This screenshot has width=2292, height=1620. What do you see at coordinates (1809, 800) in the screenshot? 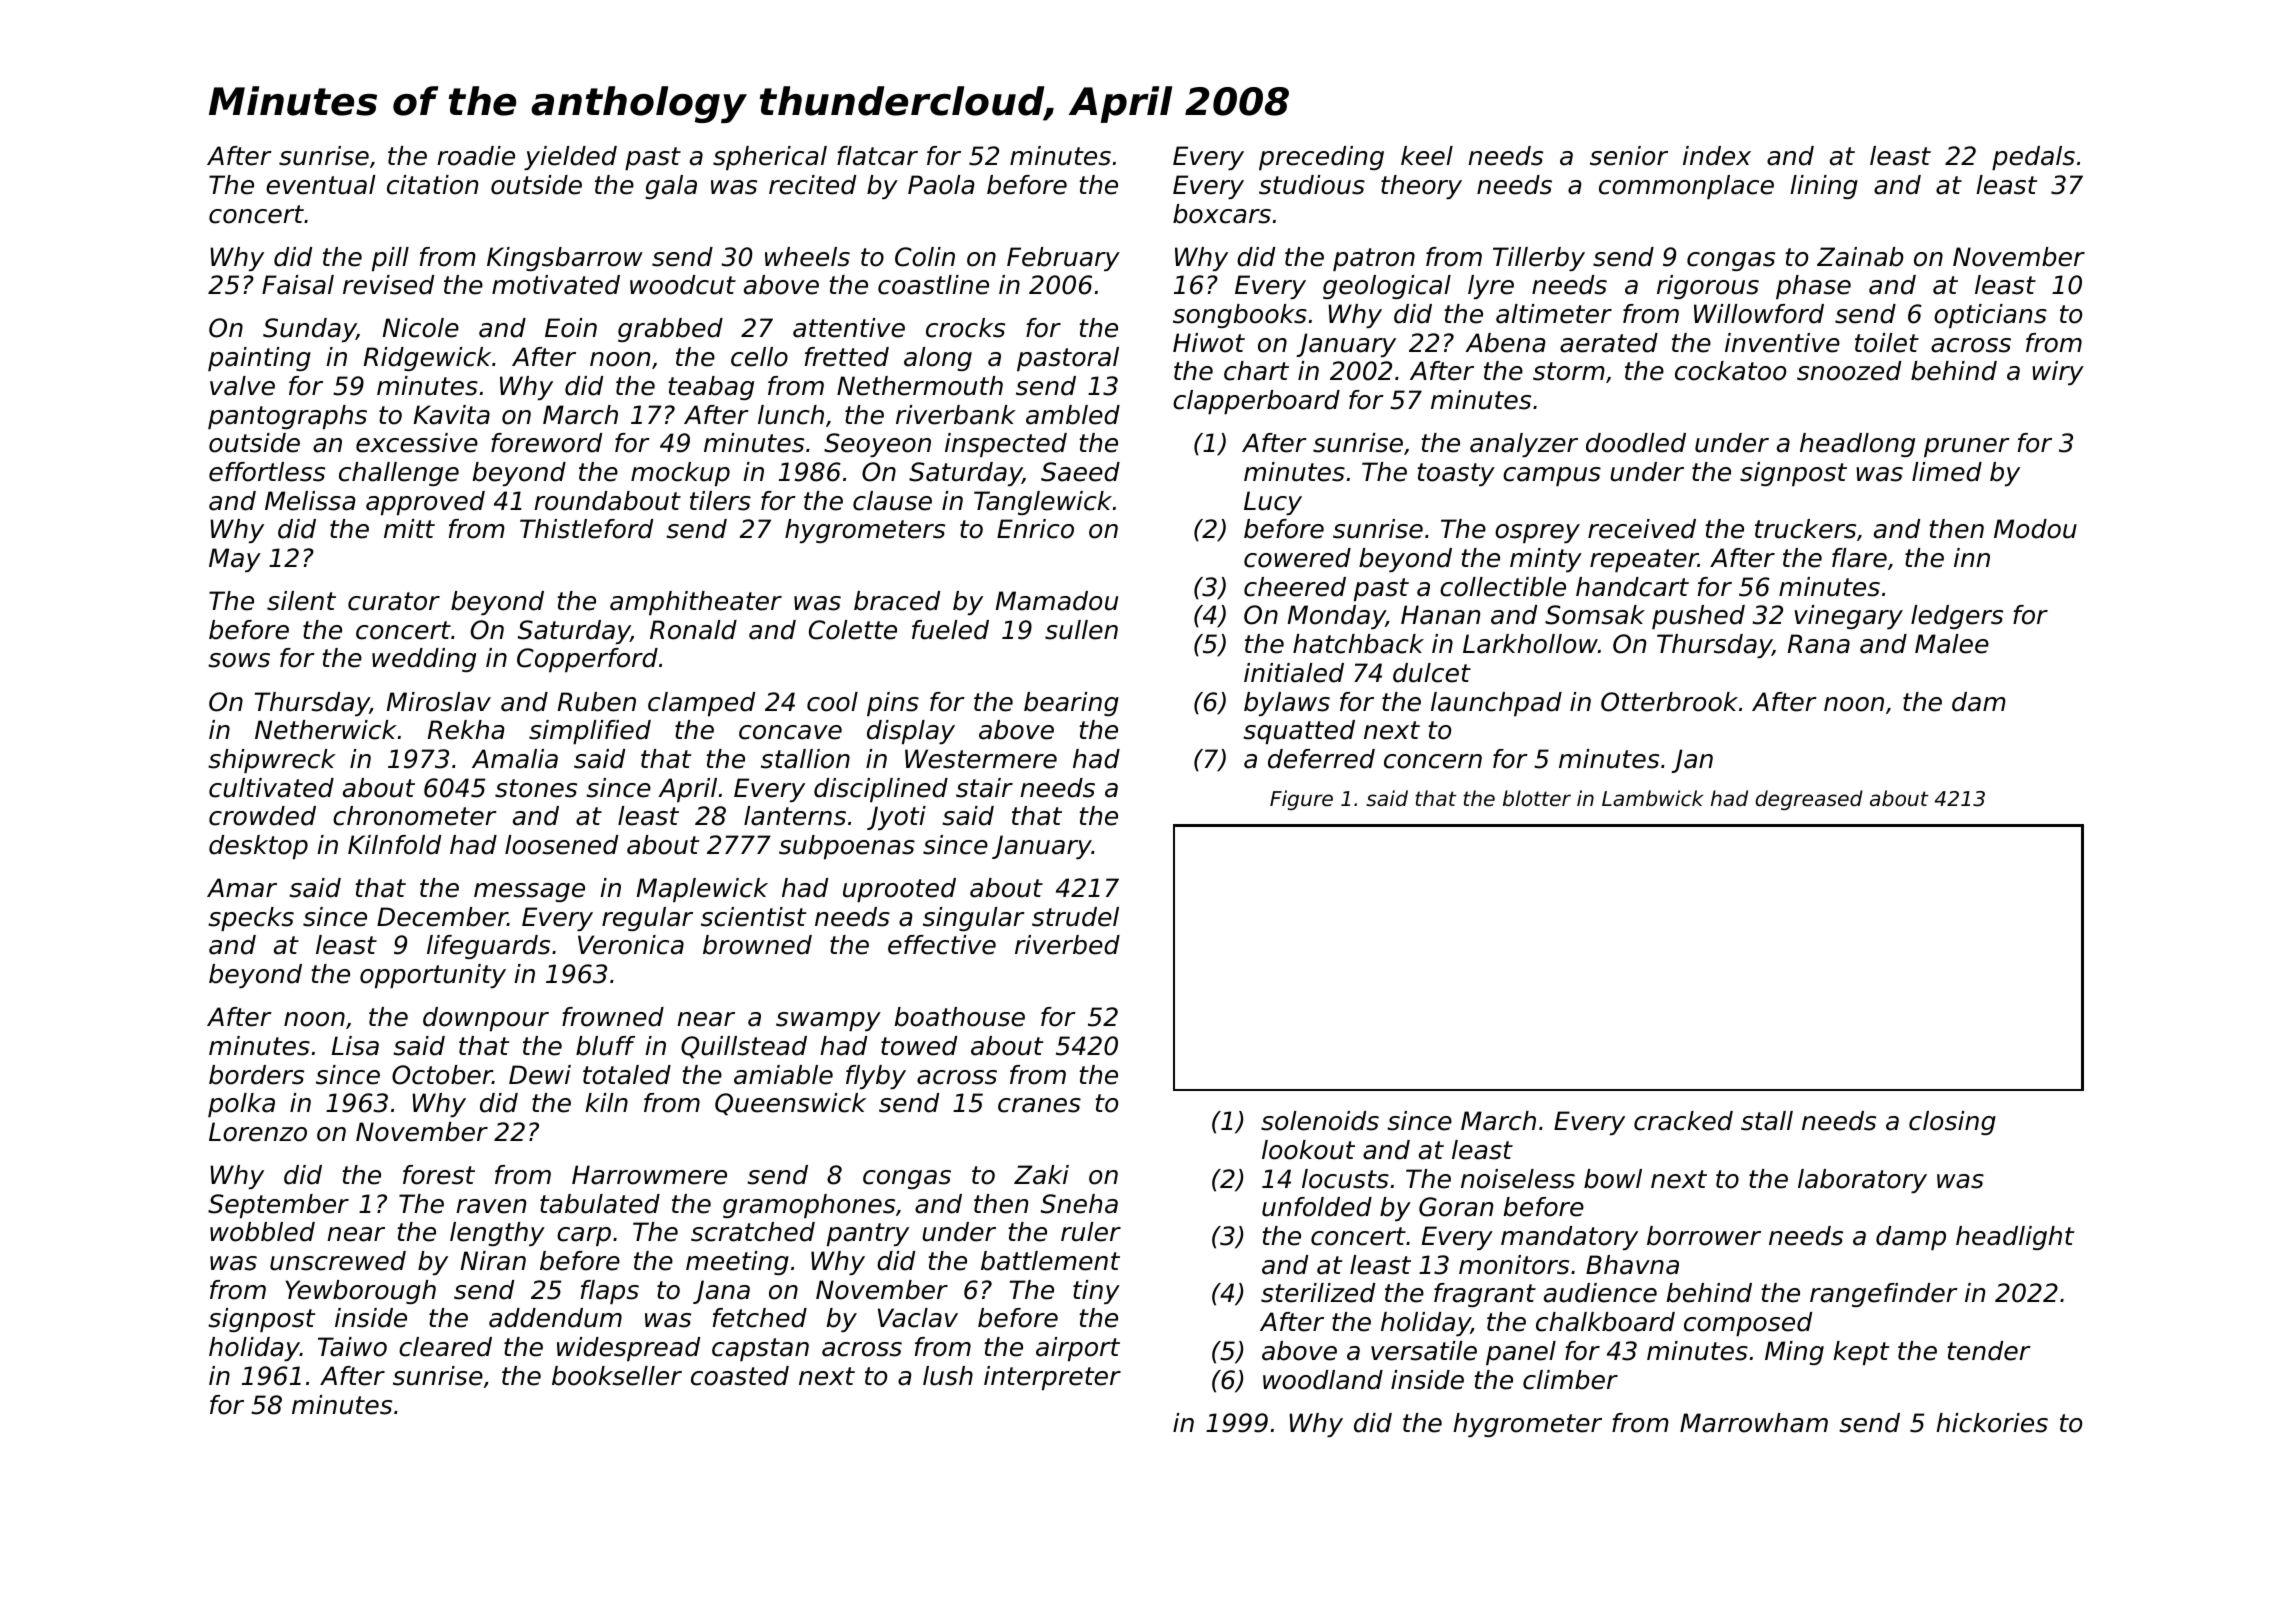
I see `degreased` at bounding box center [1809, 800].
